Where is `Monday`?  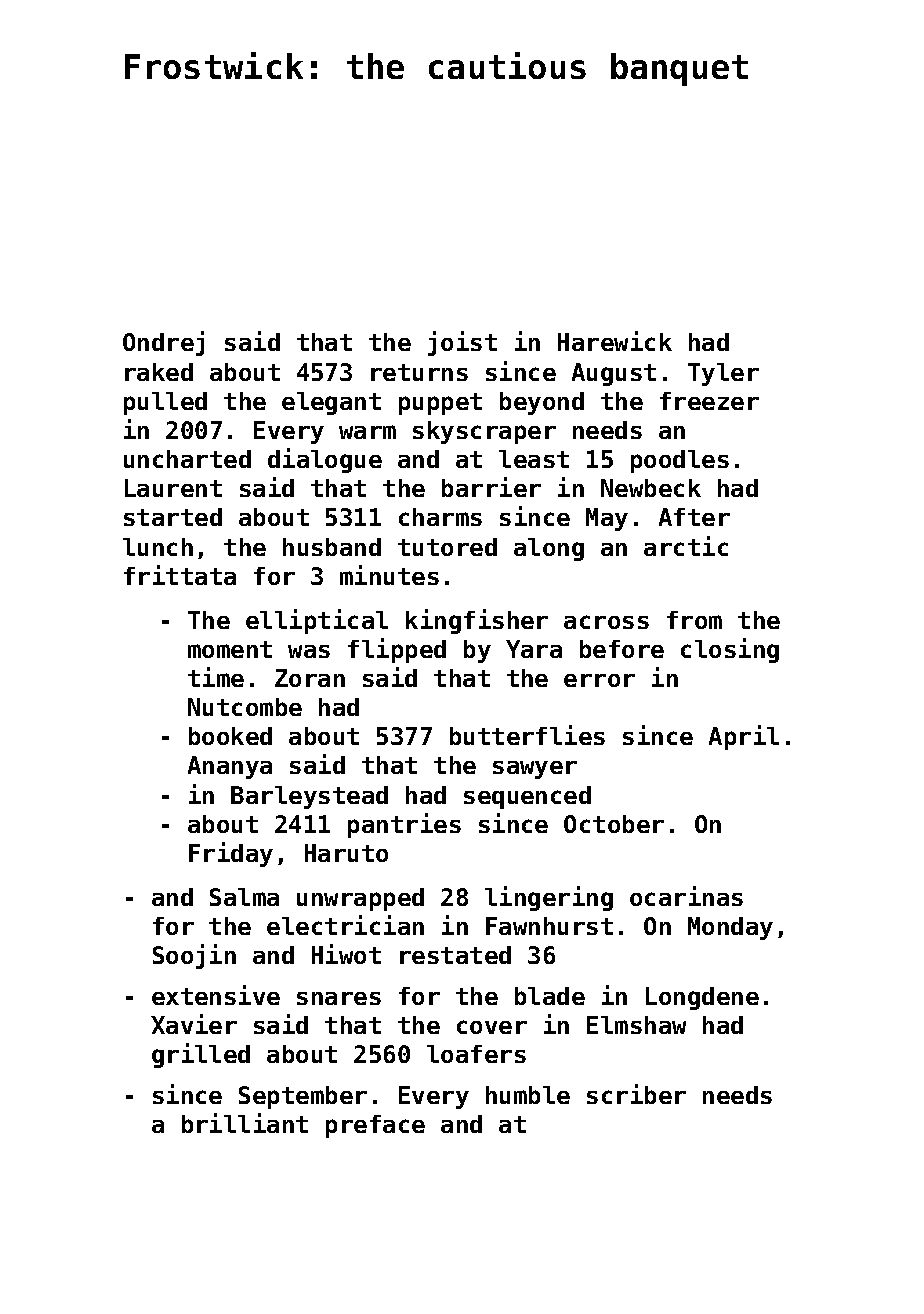
Monday is located at coordinates (730, 928).
